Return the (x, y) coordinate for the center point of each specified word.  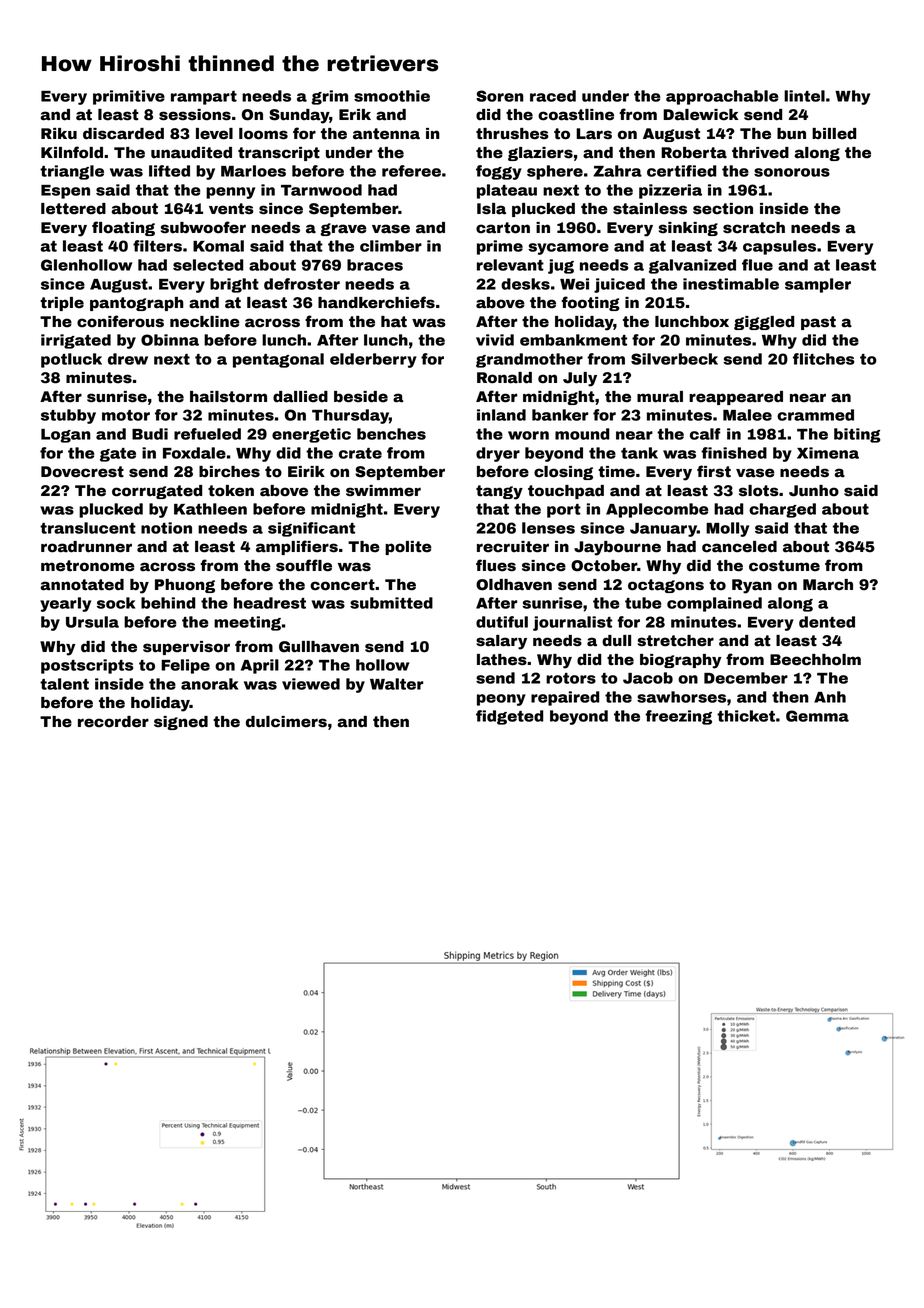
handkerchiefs (376, 302)
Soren (500, 96)
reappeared (736, 398)
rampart (204, 98)
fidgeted (509, 717)
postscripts (87, 666)
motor (126, 415)
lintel (804, 96)
